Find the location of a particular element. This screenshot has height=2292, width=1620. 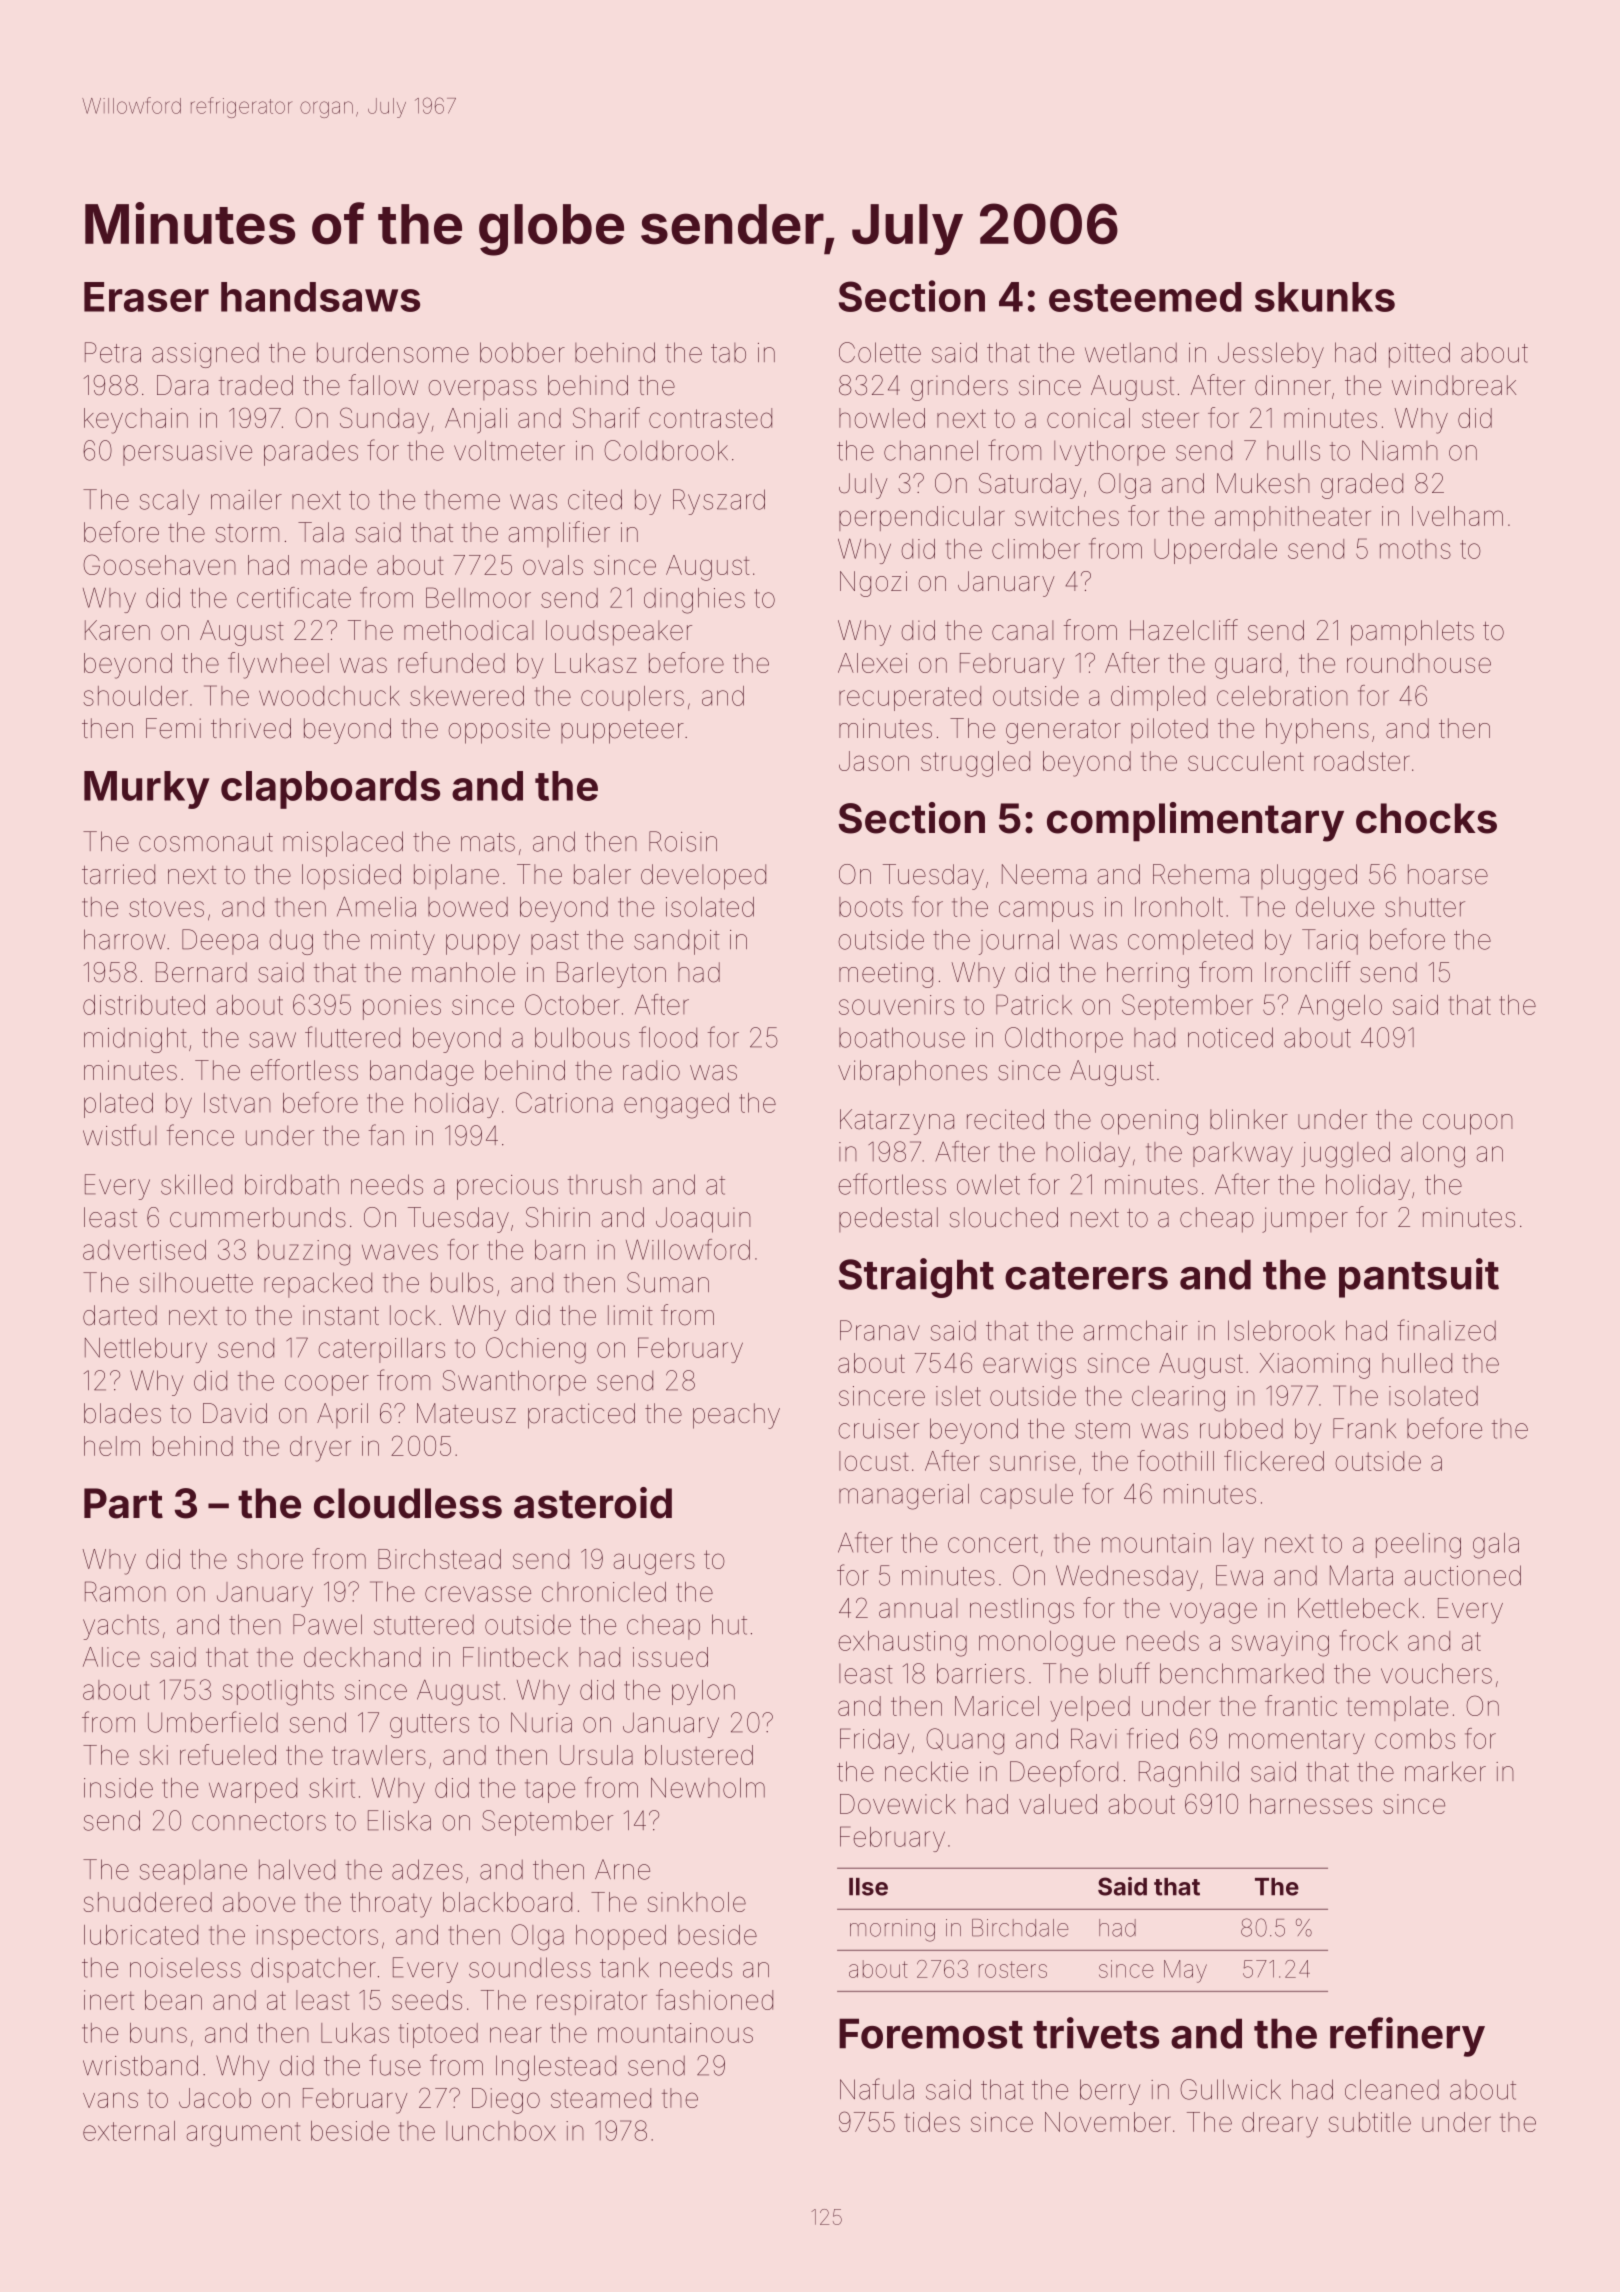

Jason is located at coordinates (874, 761).
